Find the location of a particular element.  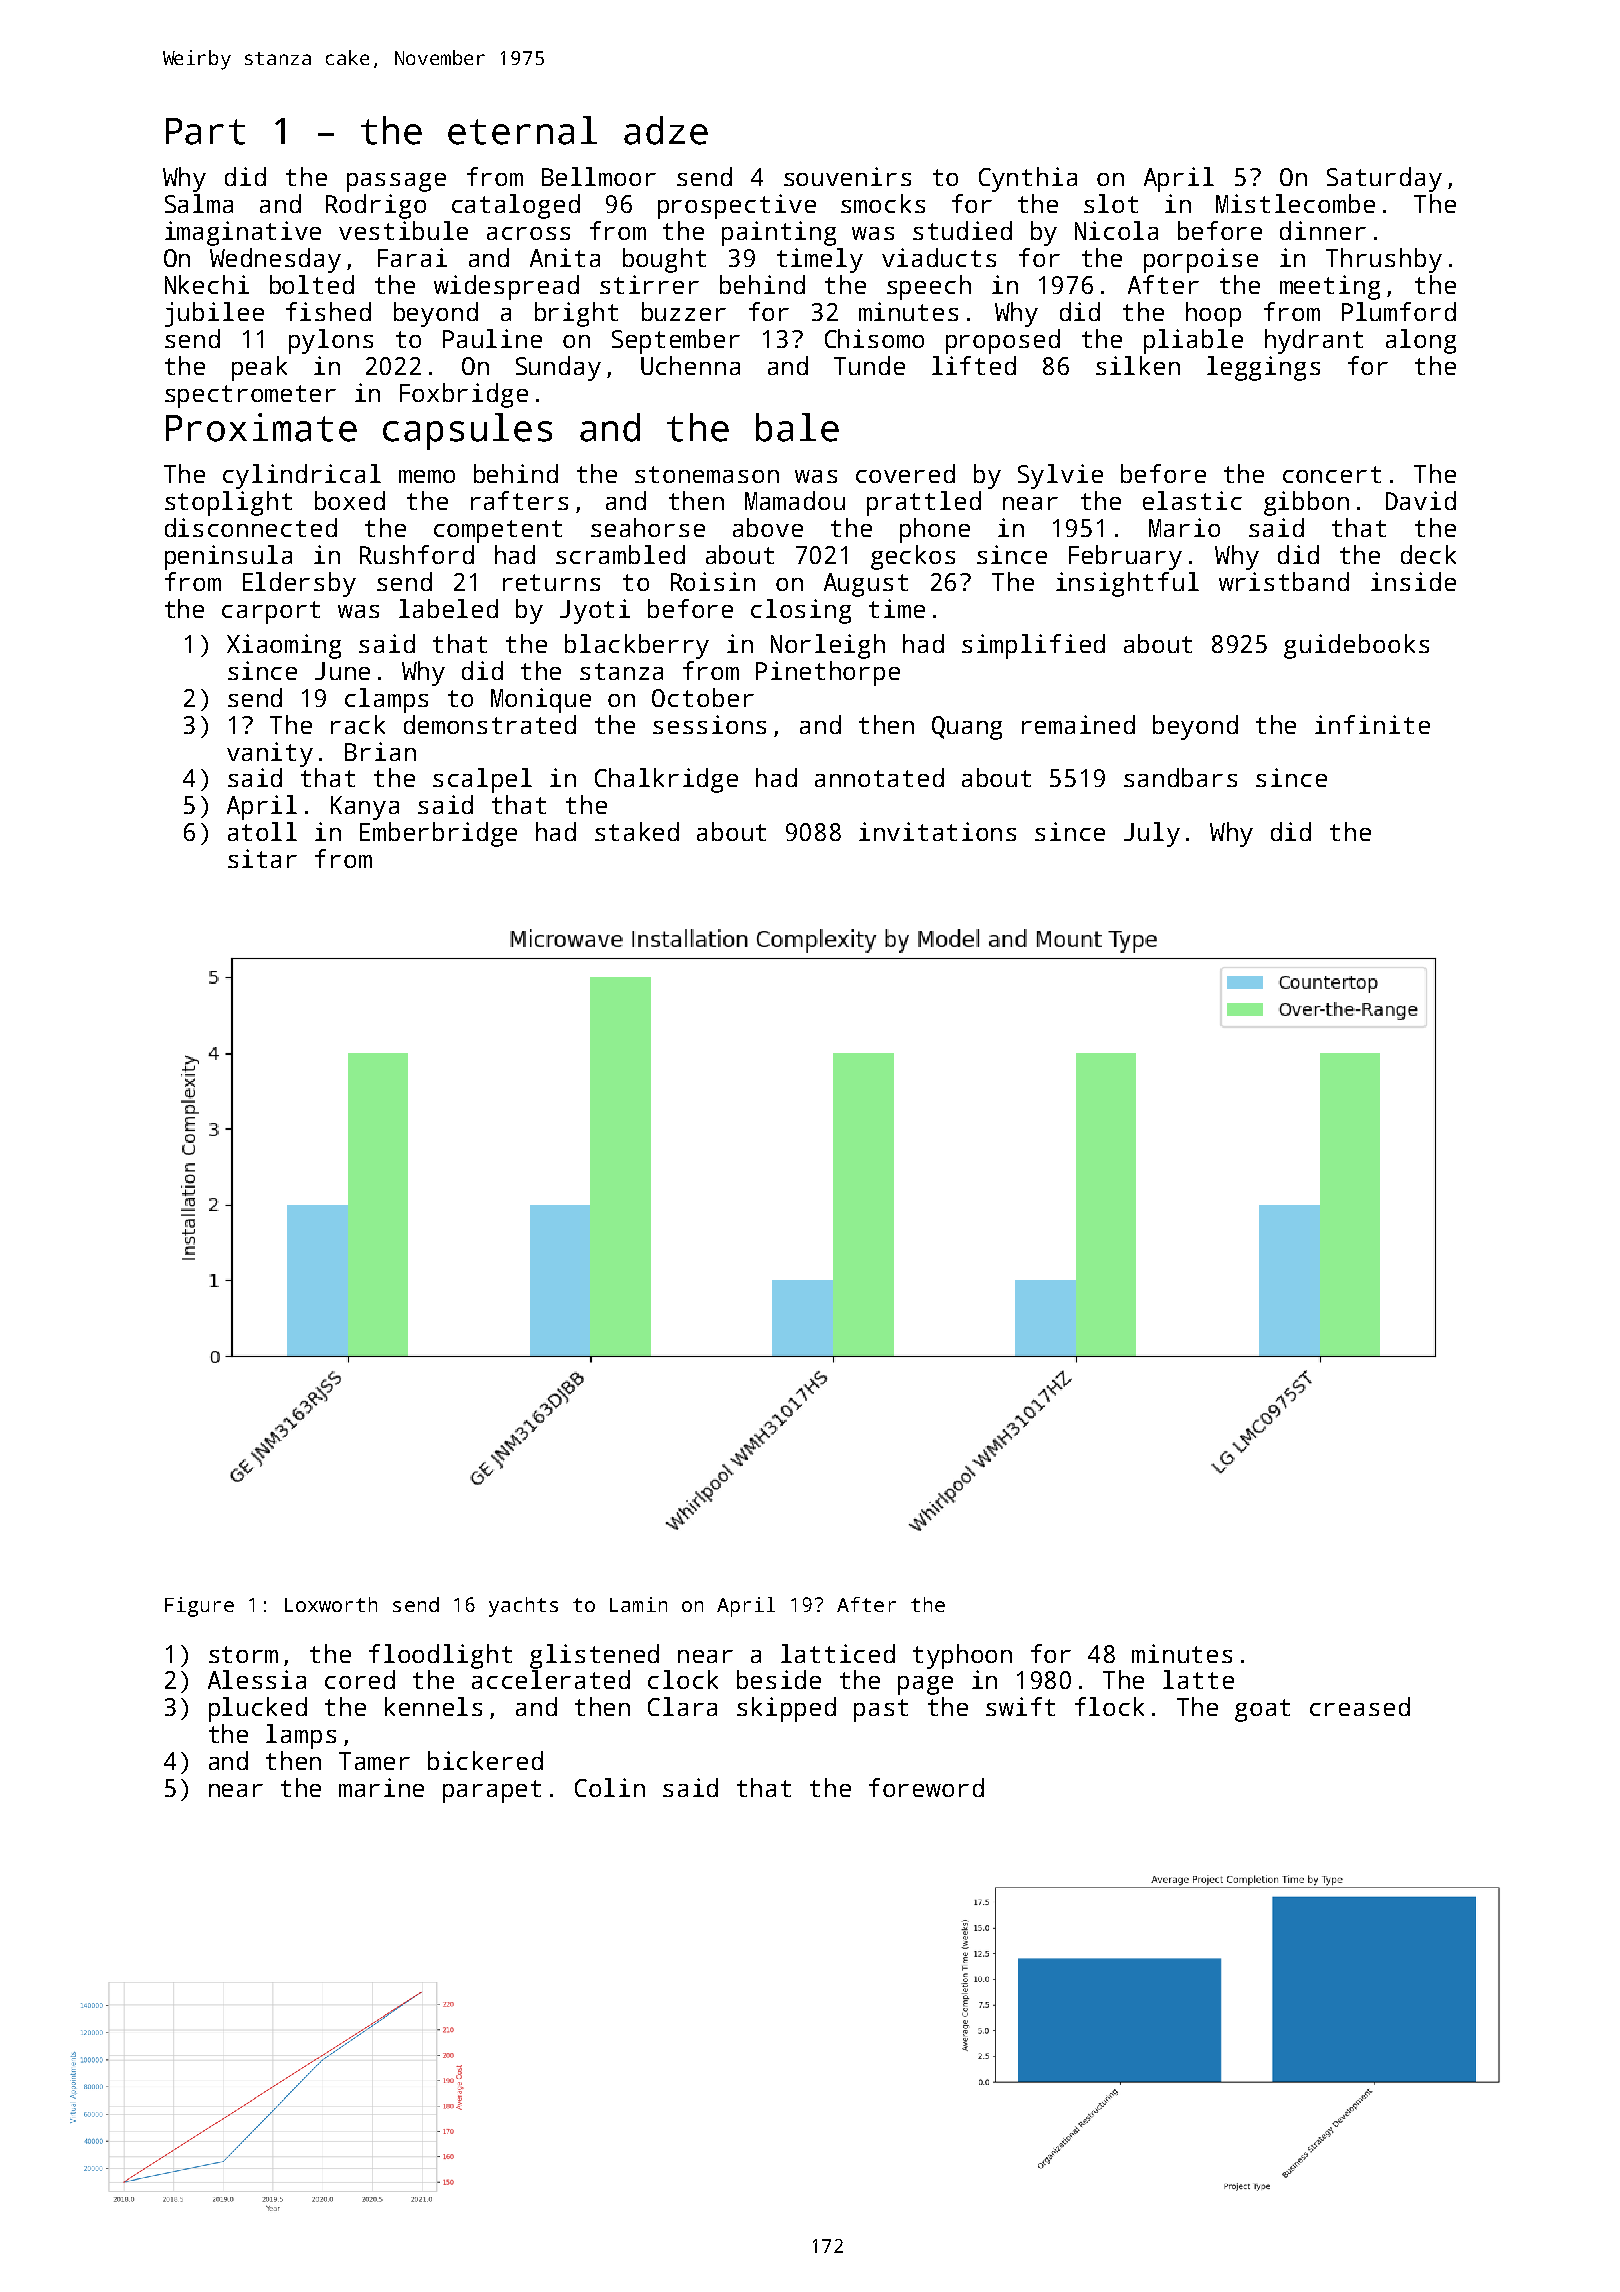

Monique is located at coordinates (541, 700).
